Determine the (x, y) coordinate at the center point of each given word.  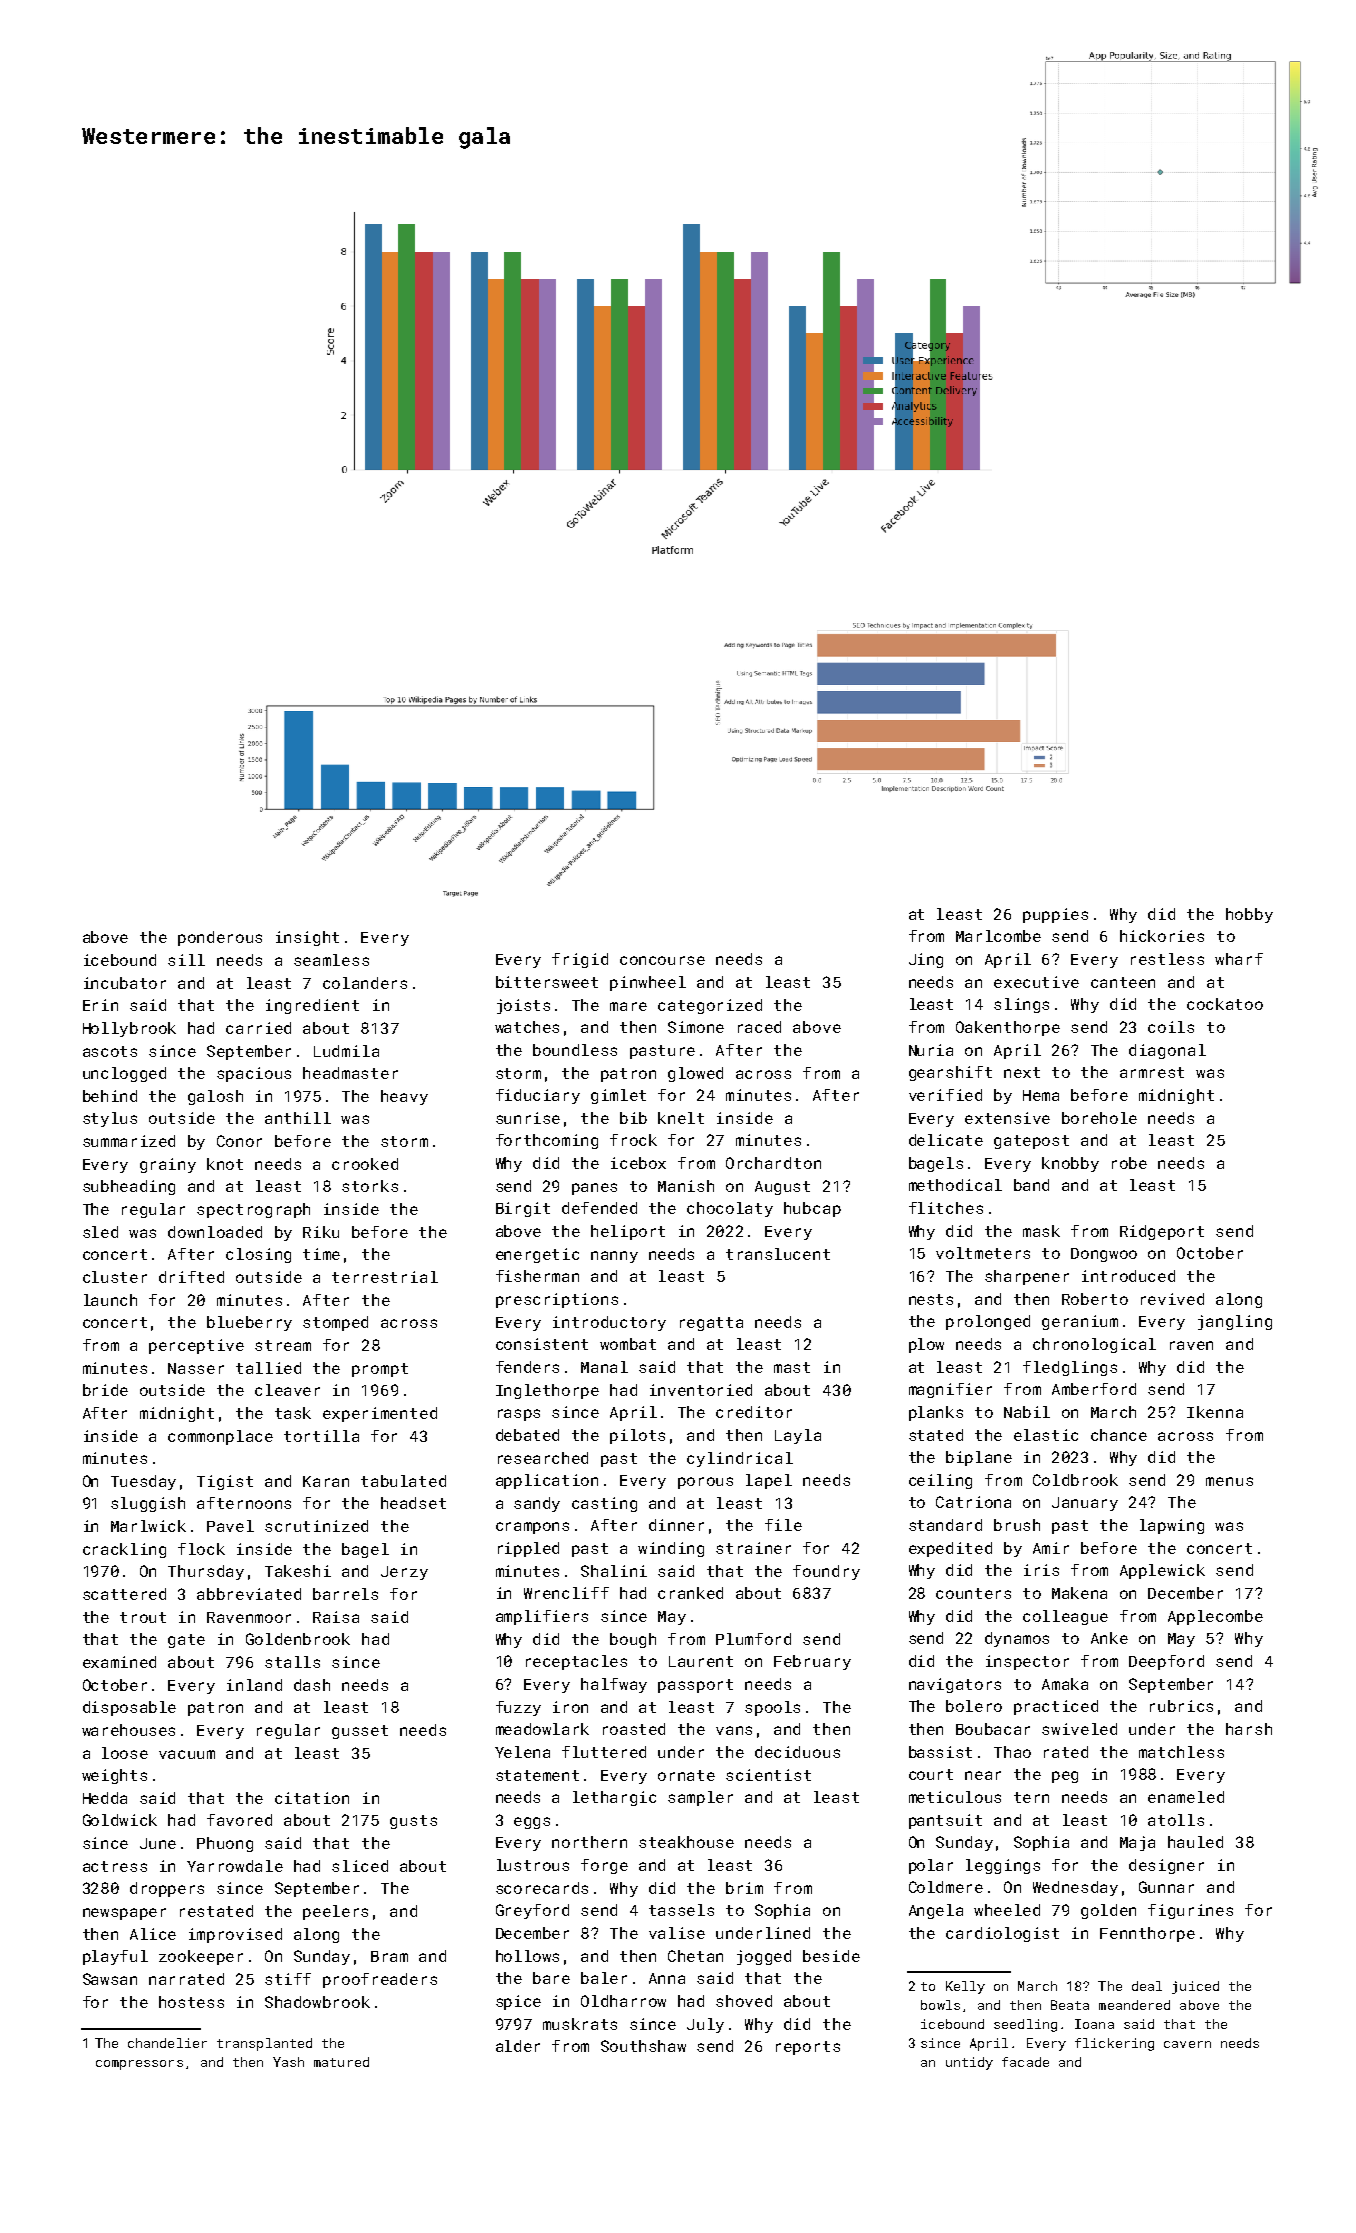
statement (537, 1775)
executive (1036, 982)
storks (370, 1186)
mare (628, 1006)
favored (239, 1820)
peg (1065, 1777)
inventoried (701, 1390)
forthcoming (547, 1141)
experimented (380, 1414)
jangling (1235, 1322)
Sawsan (110, 1979)
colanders (365, 983)
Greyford (532, 1911)
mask (1041, 1231)
